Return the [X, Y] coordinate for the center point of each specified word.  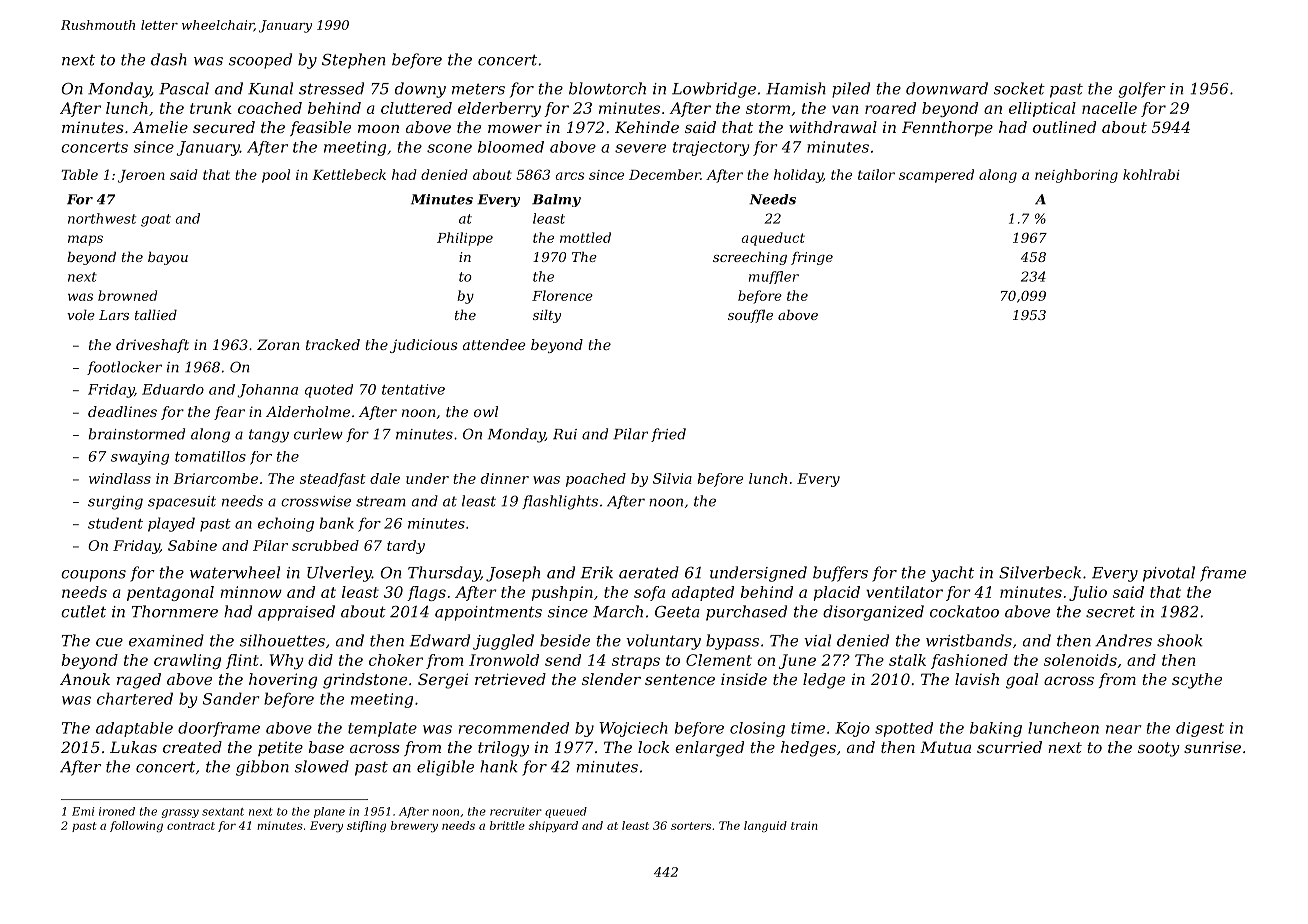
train [804, 825]
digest [1200, 729]
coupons [93, 576]
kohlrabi [1151, 174]
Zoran [278, 344]
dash [169, 59]
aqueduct [773, 239]
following [136, 826]
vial [817, 640]
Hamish [796, 88]
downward [947, 88]
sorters [691, 826]
